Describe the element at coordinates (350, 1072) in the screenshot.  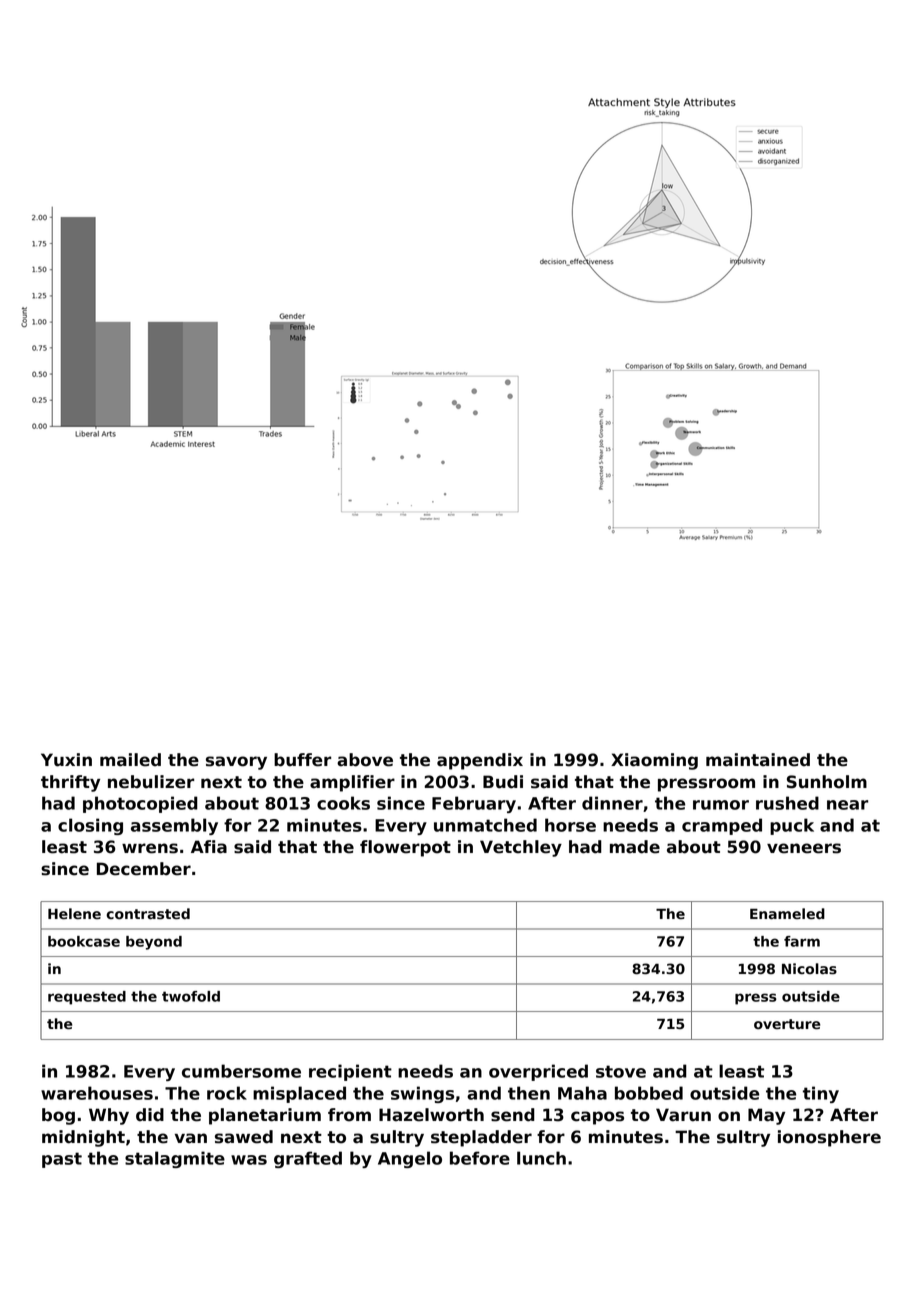
I see `recipient` at that location.
